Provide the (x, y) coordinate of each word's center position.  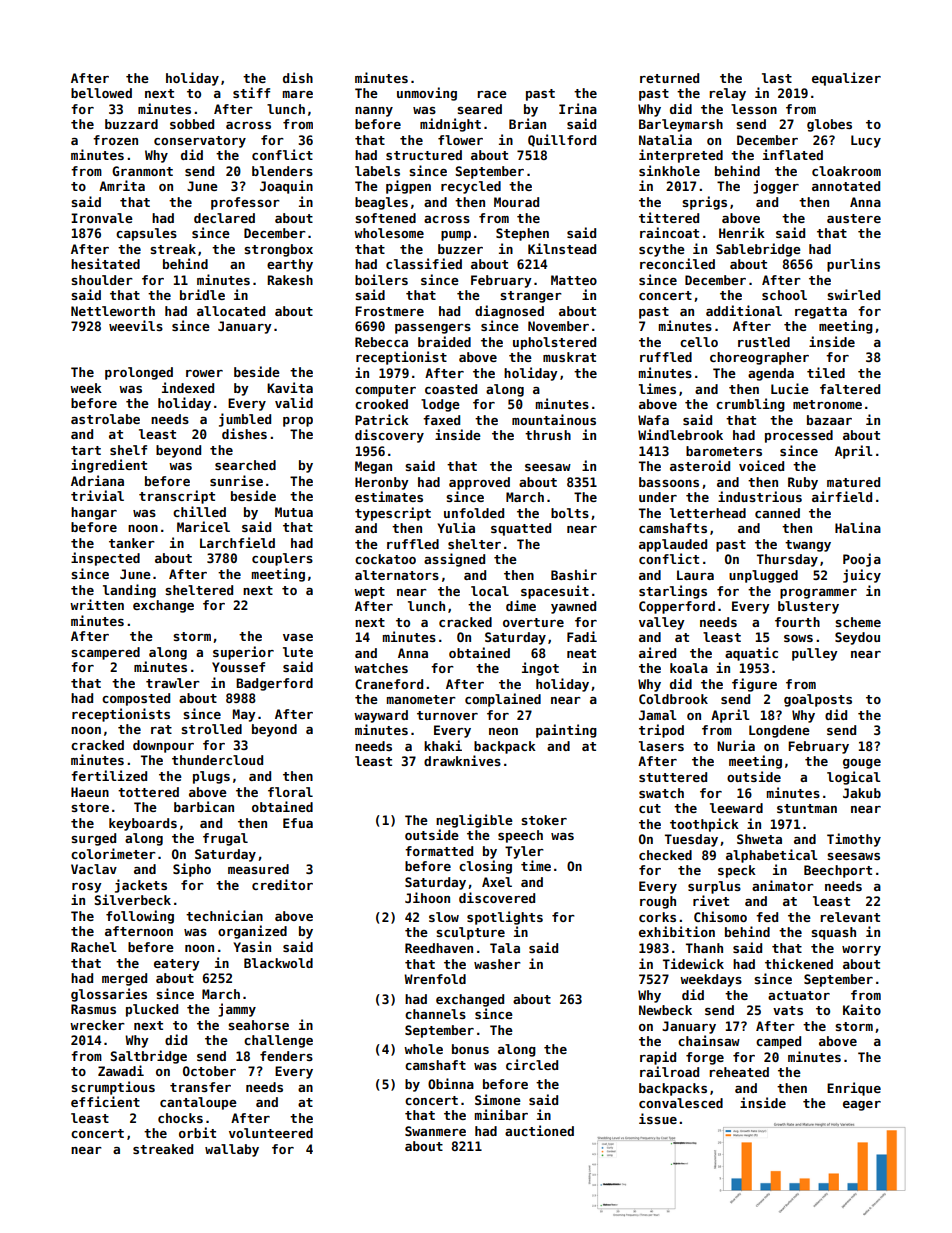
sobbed (192, 124)
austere (854, 218)
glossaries (109, 995)
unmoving (427, 94)
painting (566, 731)
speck (737, 871)
